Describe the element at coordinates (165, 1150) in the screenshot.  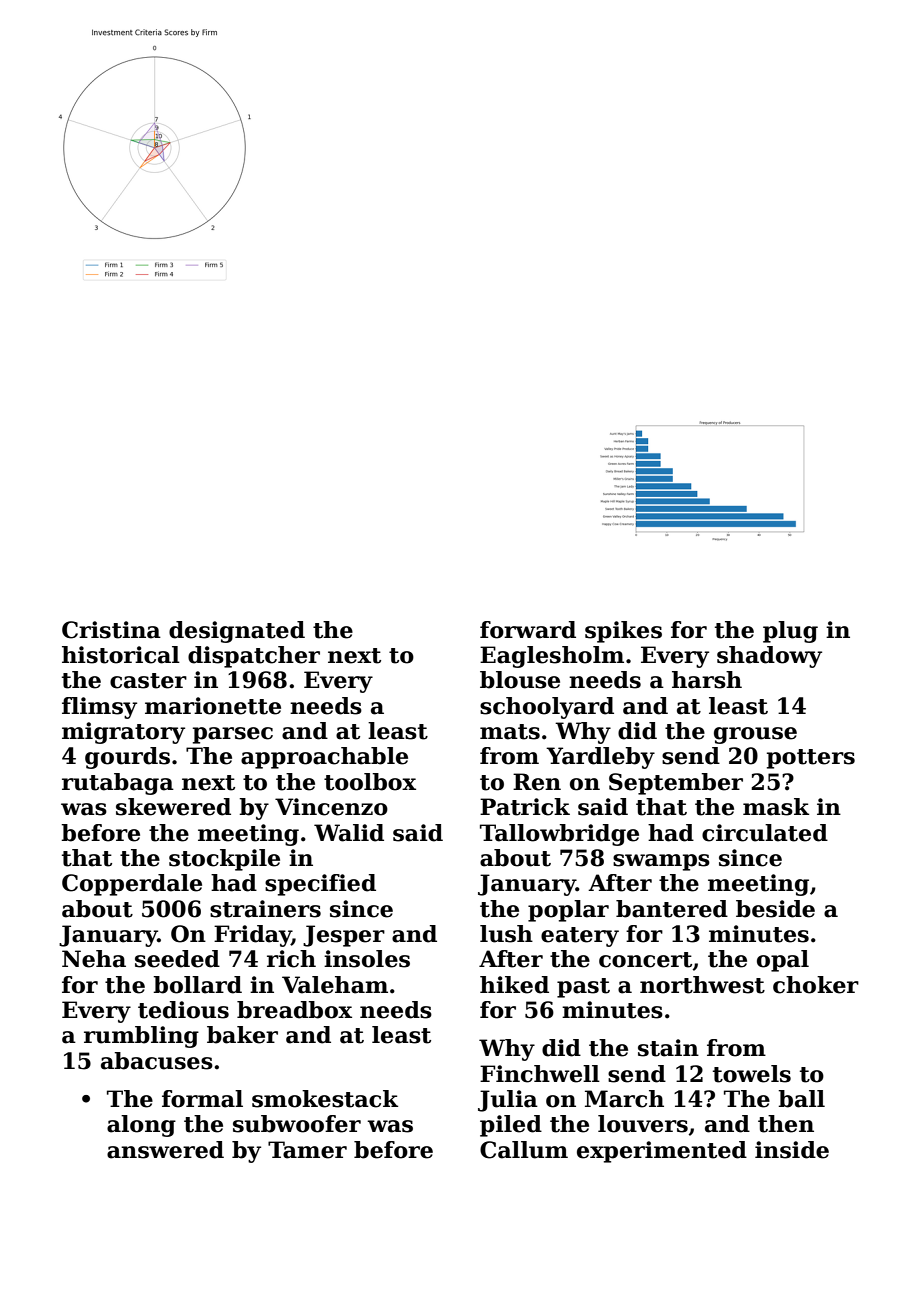
I see `answered` at that location.
